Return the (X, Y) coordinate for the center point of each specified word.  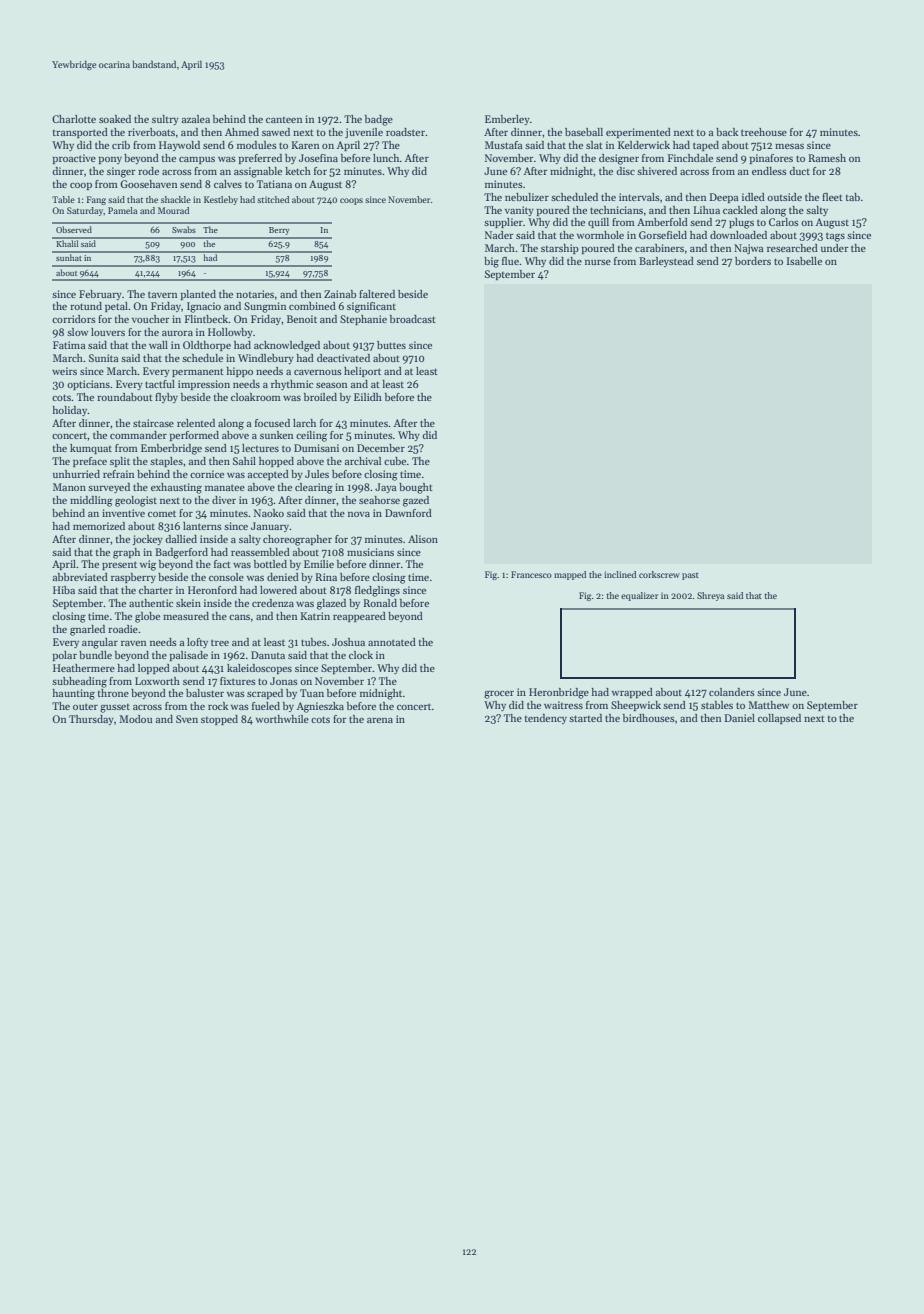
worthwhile (282, 719)
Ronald (380, 603)
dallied (181, 539)
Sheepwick (636, 706)
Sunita (103, 358)
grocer (499, 695)
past (690, 576)
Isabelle (804, 261)
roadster (405, 132)
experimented (638, 133)
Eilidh (368, 397)
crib (121, 145)
